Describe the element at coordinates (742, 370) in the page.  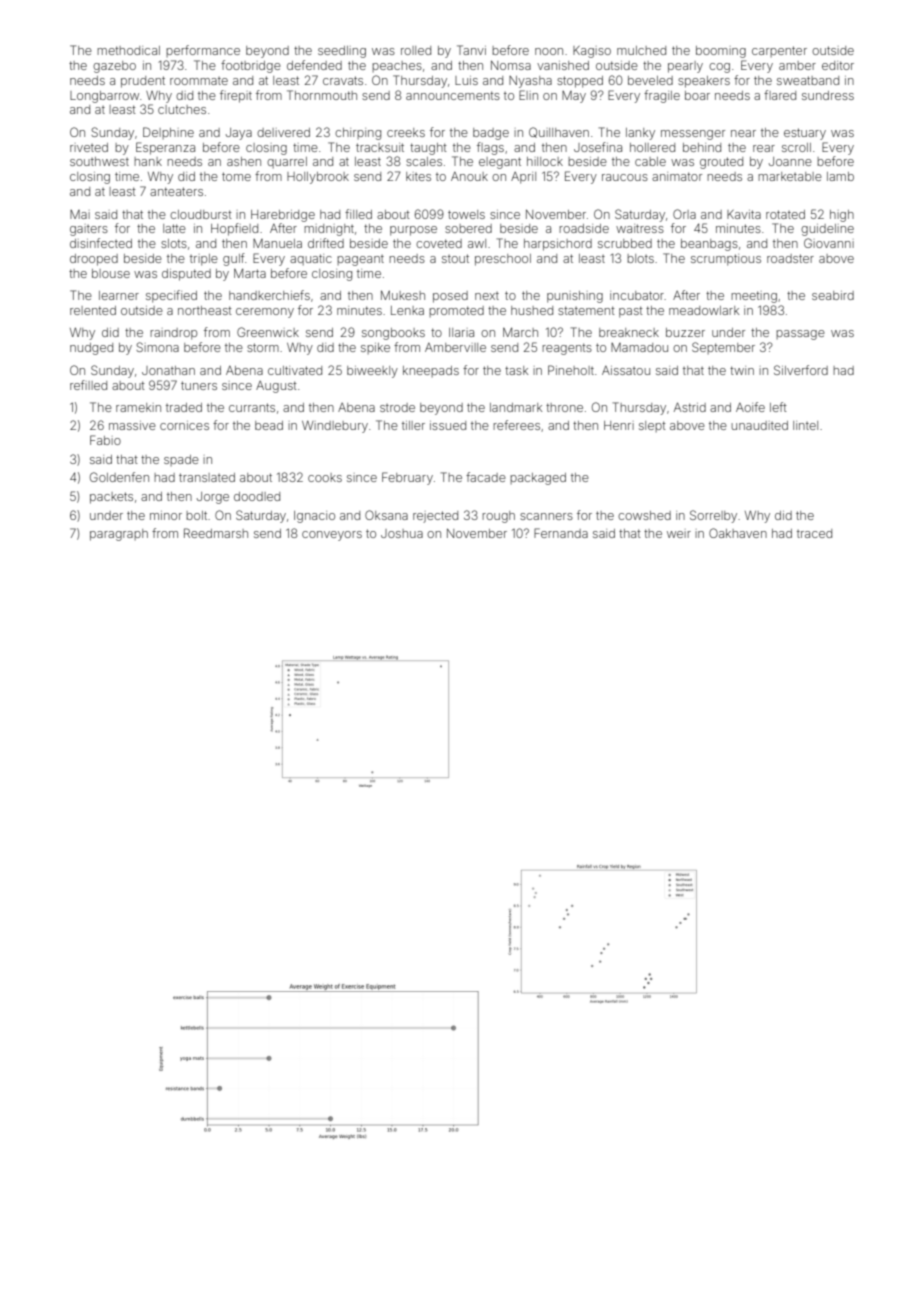
I see `twin` at that location.
